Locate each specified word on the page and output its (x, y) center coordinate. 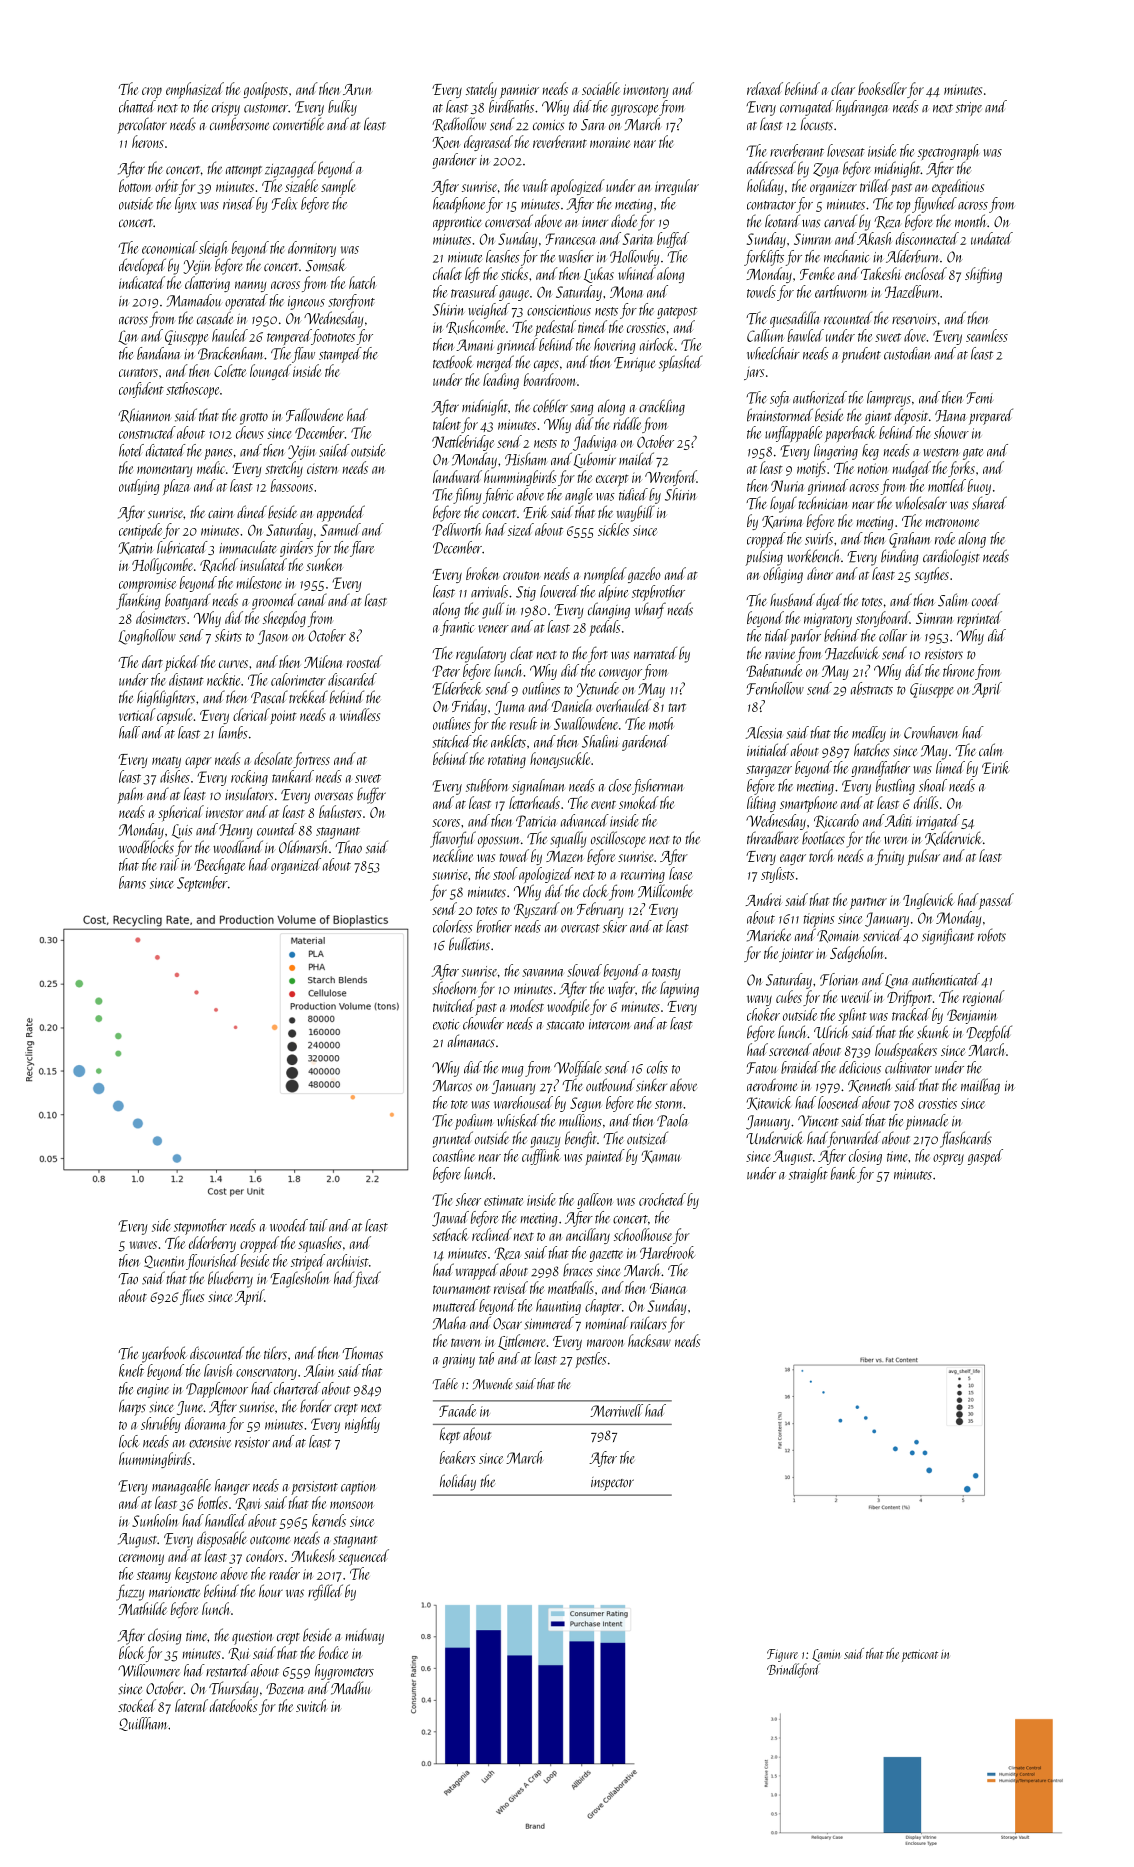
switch (311, 1705)
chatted (137, 106)
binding (900, 557)
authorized (820, 397)
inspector (612, 1484)
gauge (514, 295)
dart (152, 661)
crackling (662, 407)
